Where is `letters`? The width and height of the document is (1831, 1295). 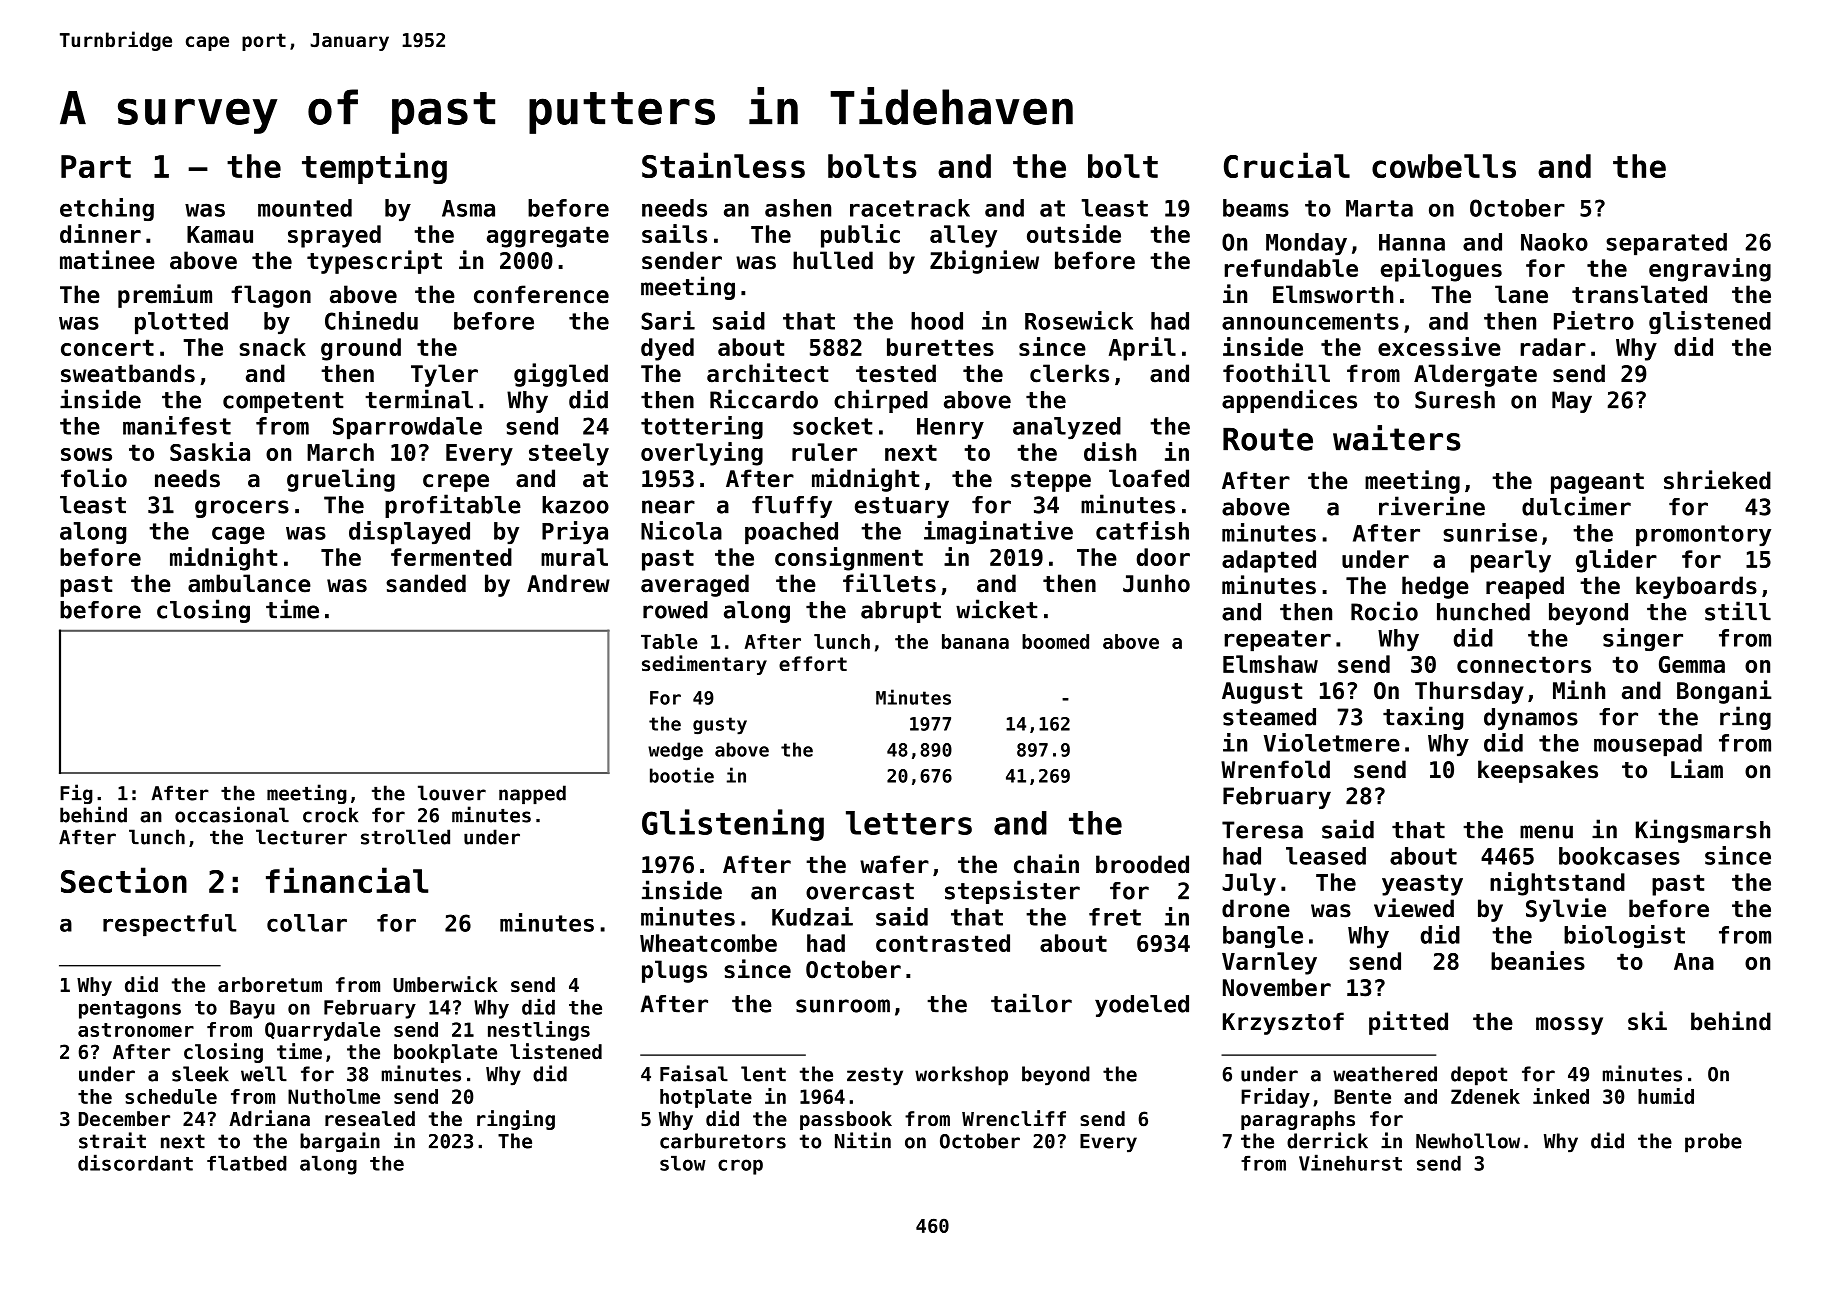
letters is located at coordinates (909, 823).
